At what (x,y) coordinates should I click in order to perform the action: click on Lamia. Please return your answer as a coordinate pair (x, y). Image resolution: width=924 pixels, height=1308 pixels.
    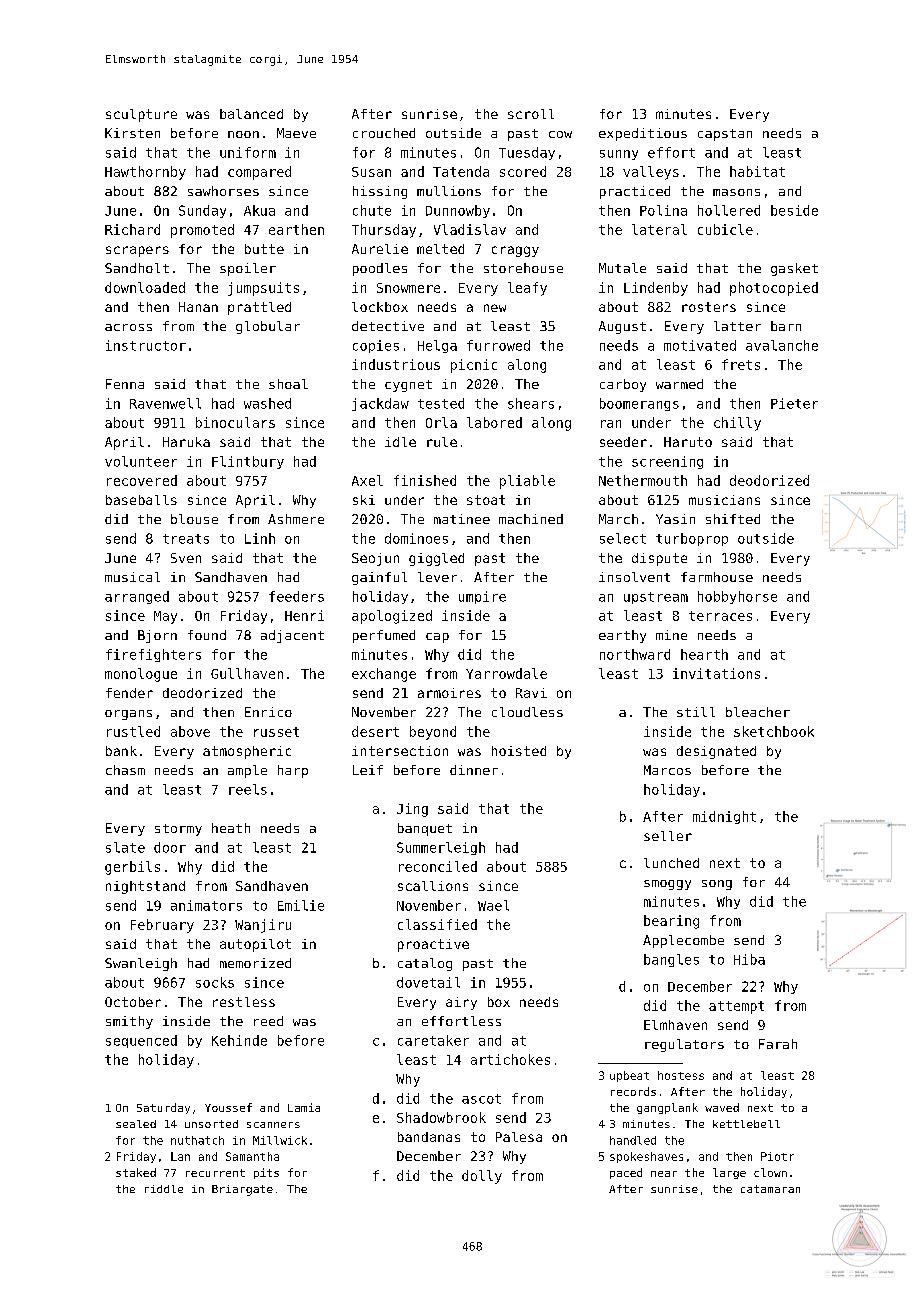
    Looking at the image, I should click on (304, 1107).
